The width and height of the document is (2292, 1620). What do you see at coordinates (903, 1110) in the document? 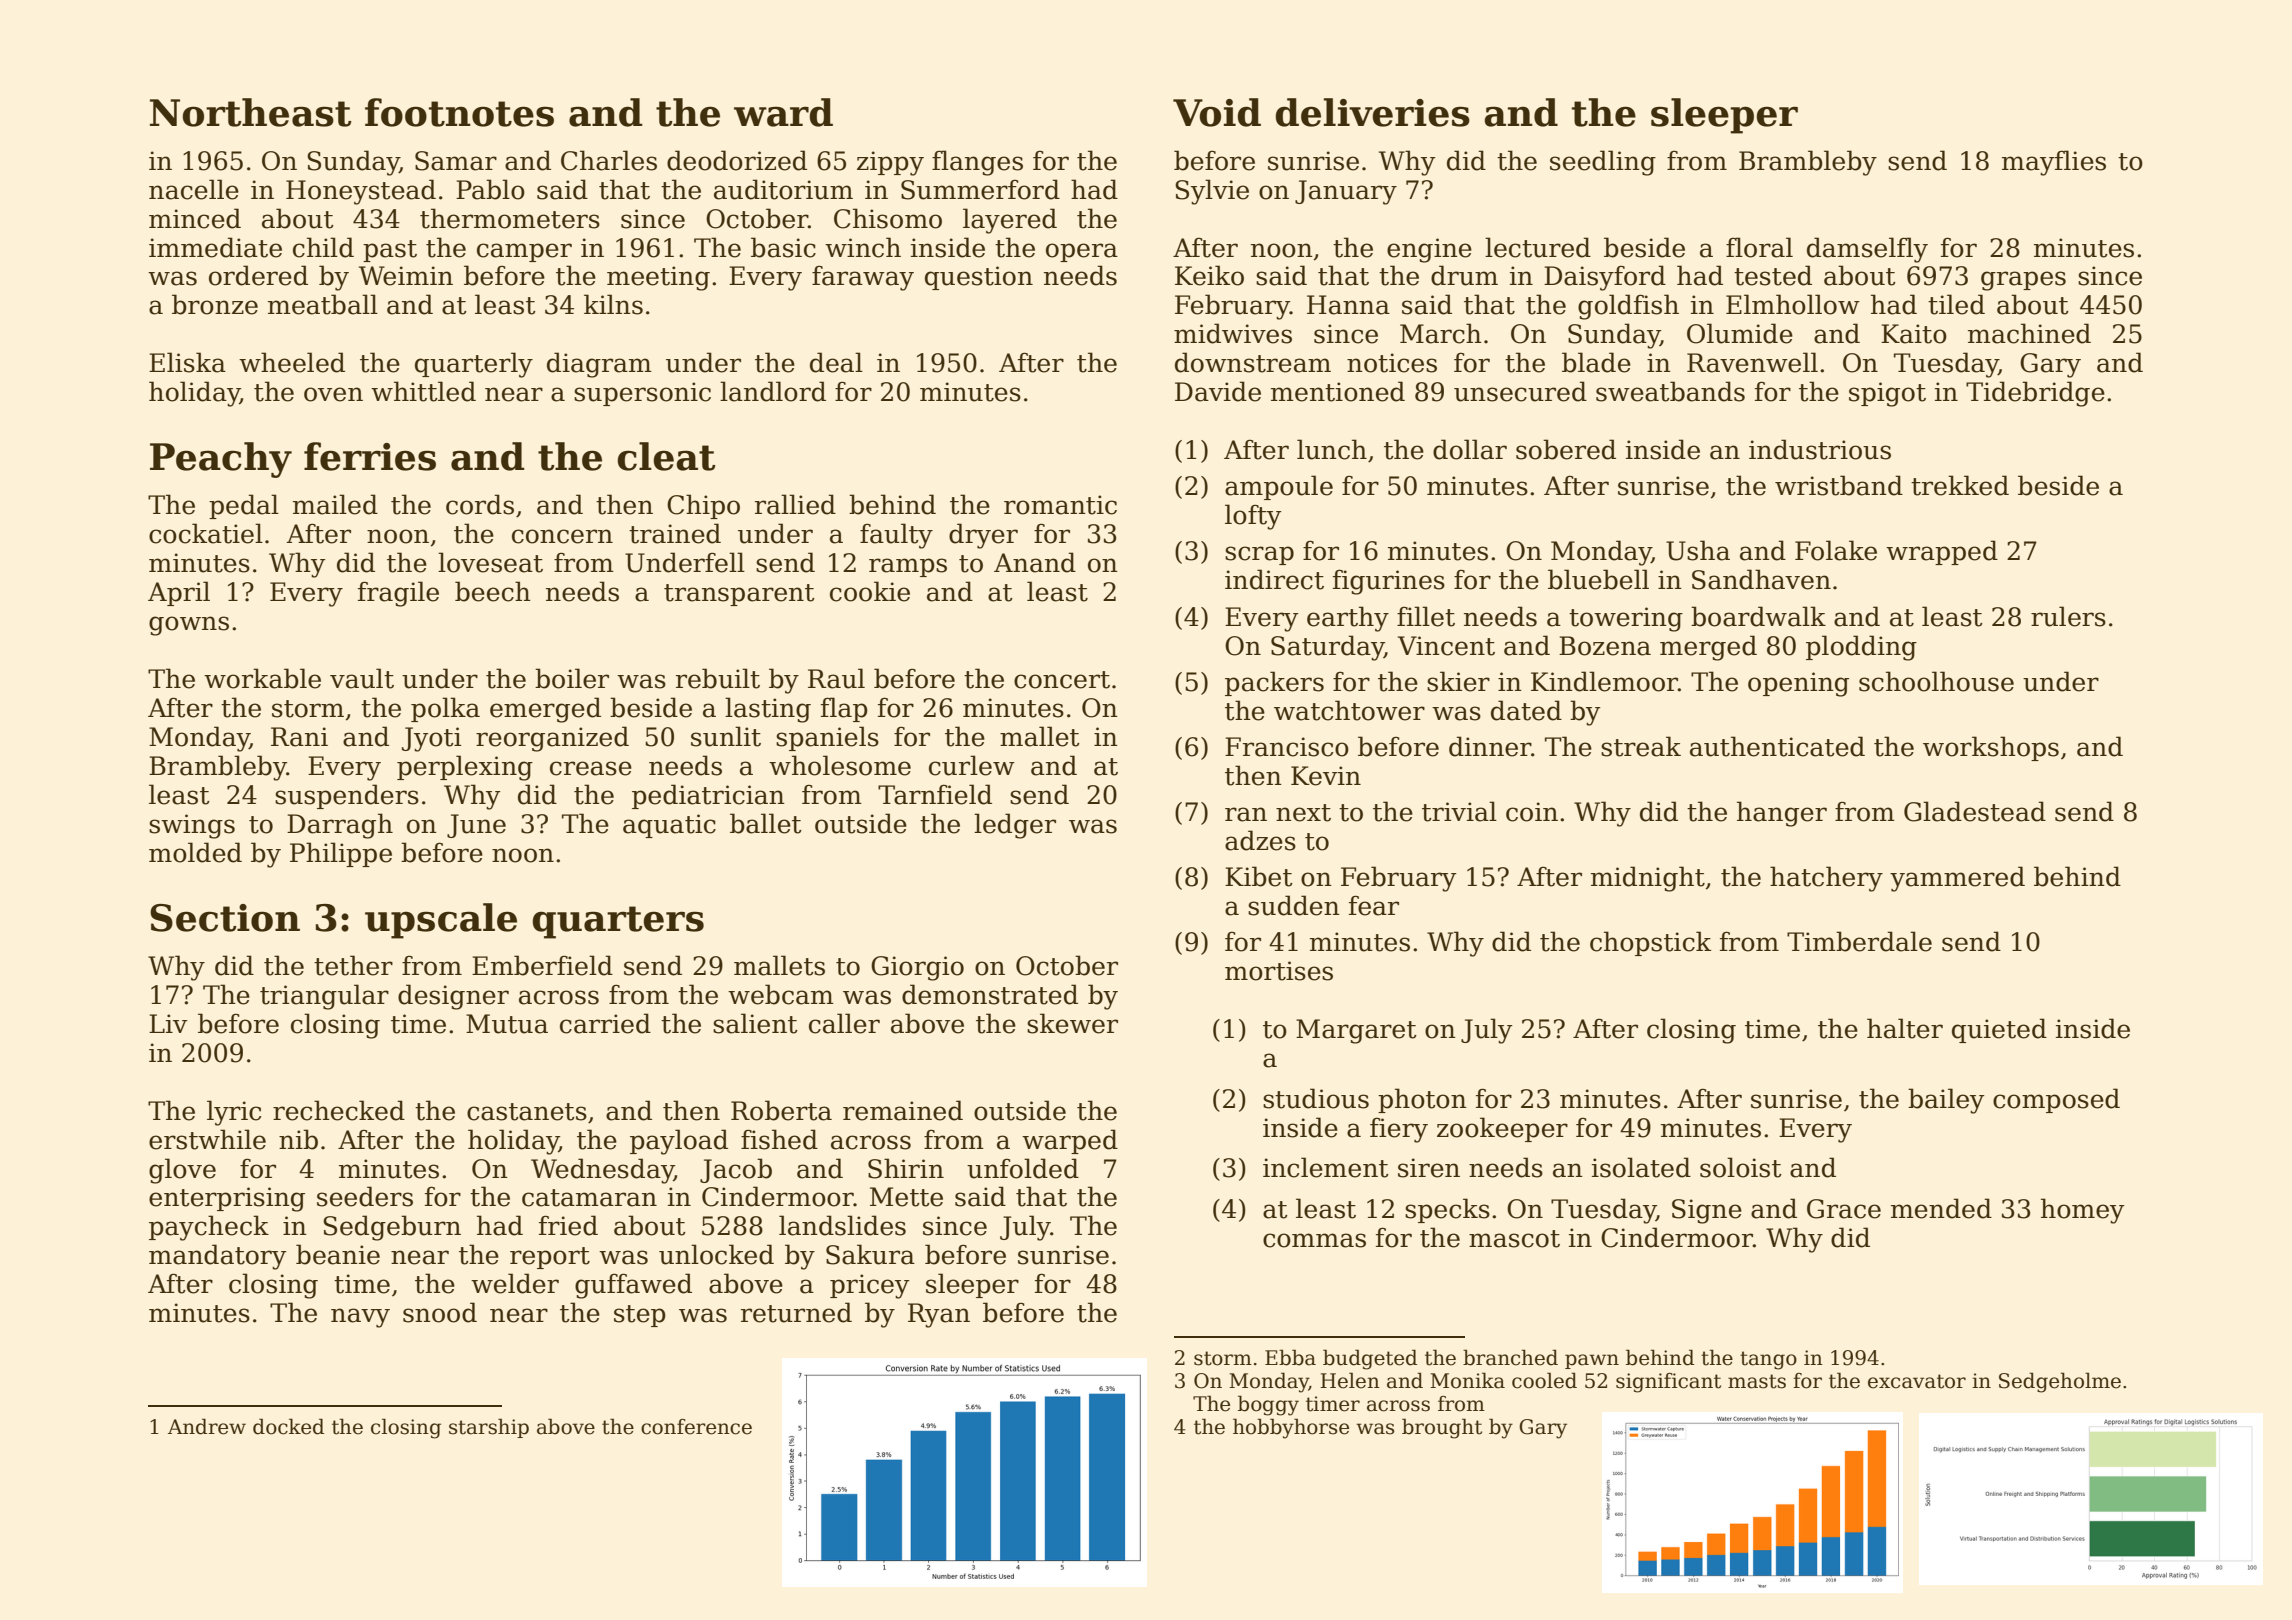
I see `remained` at bounding box center [903, 1110].
